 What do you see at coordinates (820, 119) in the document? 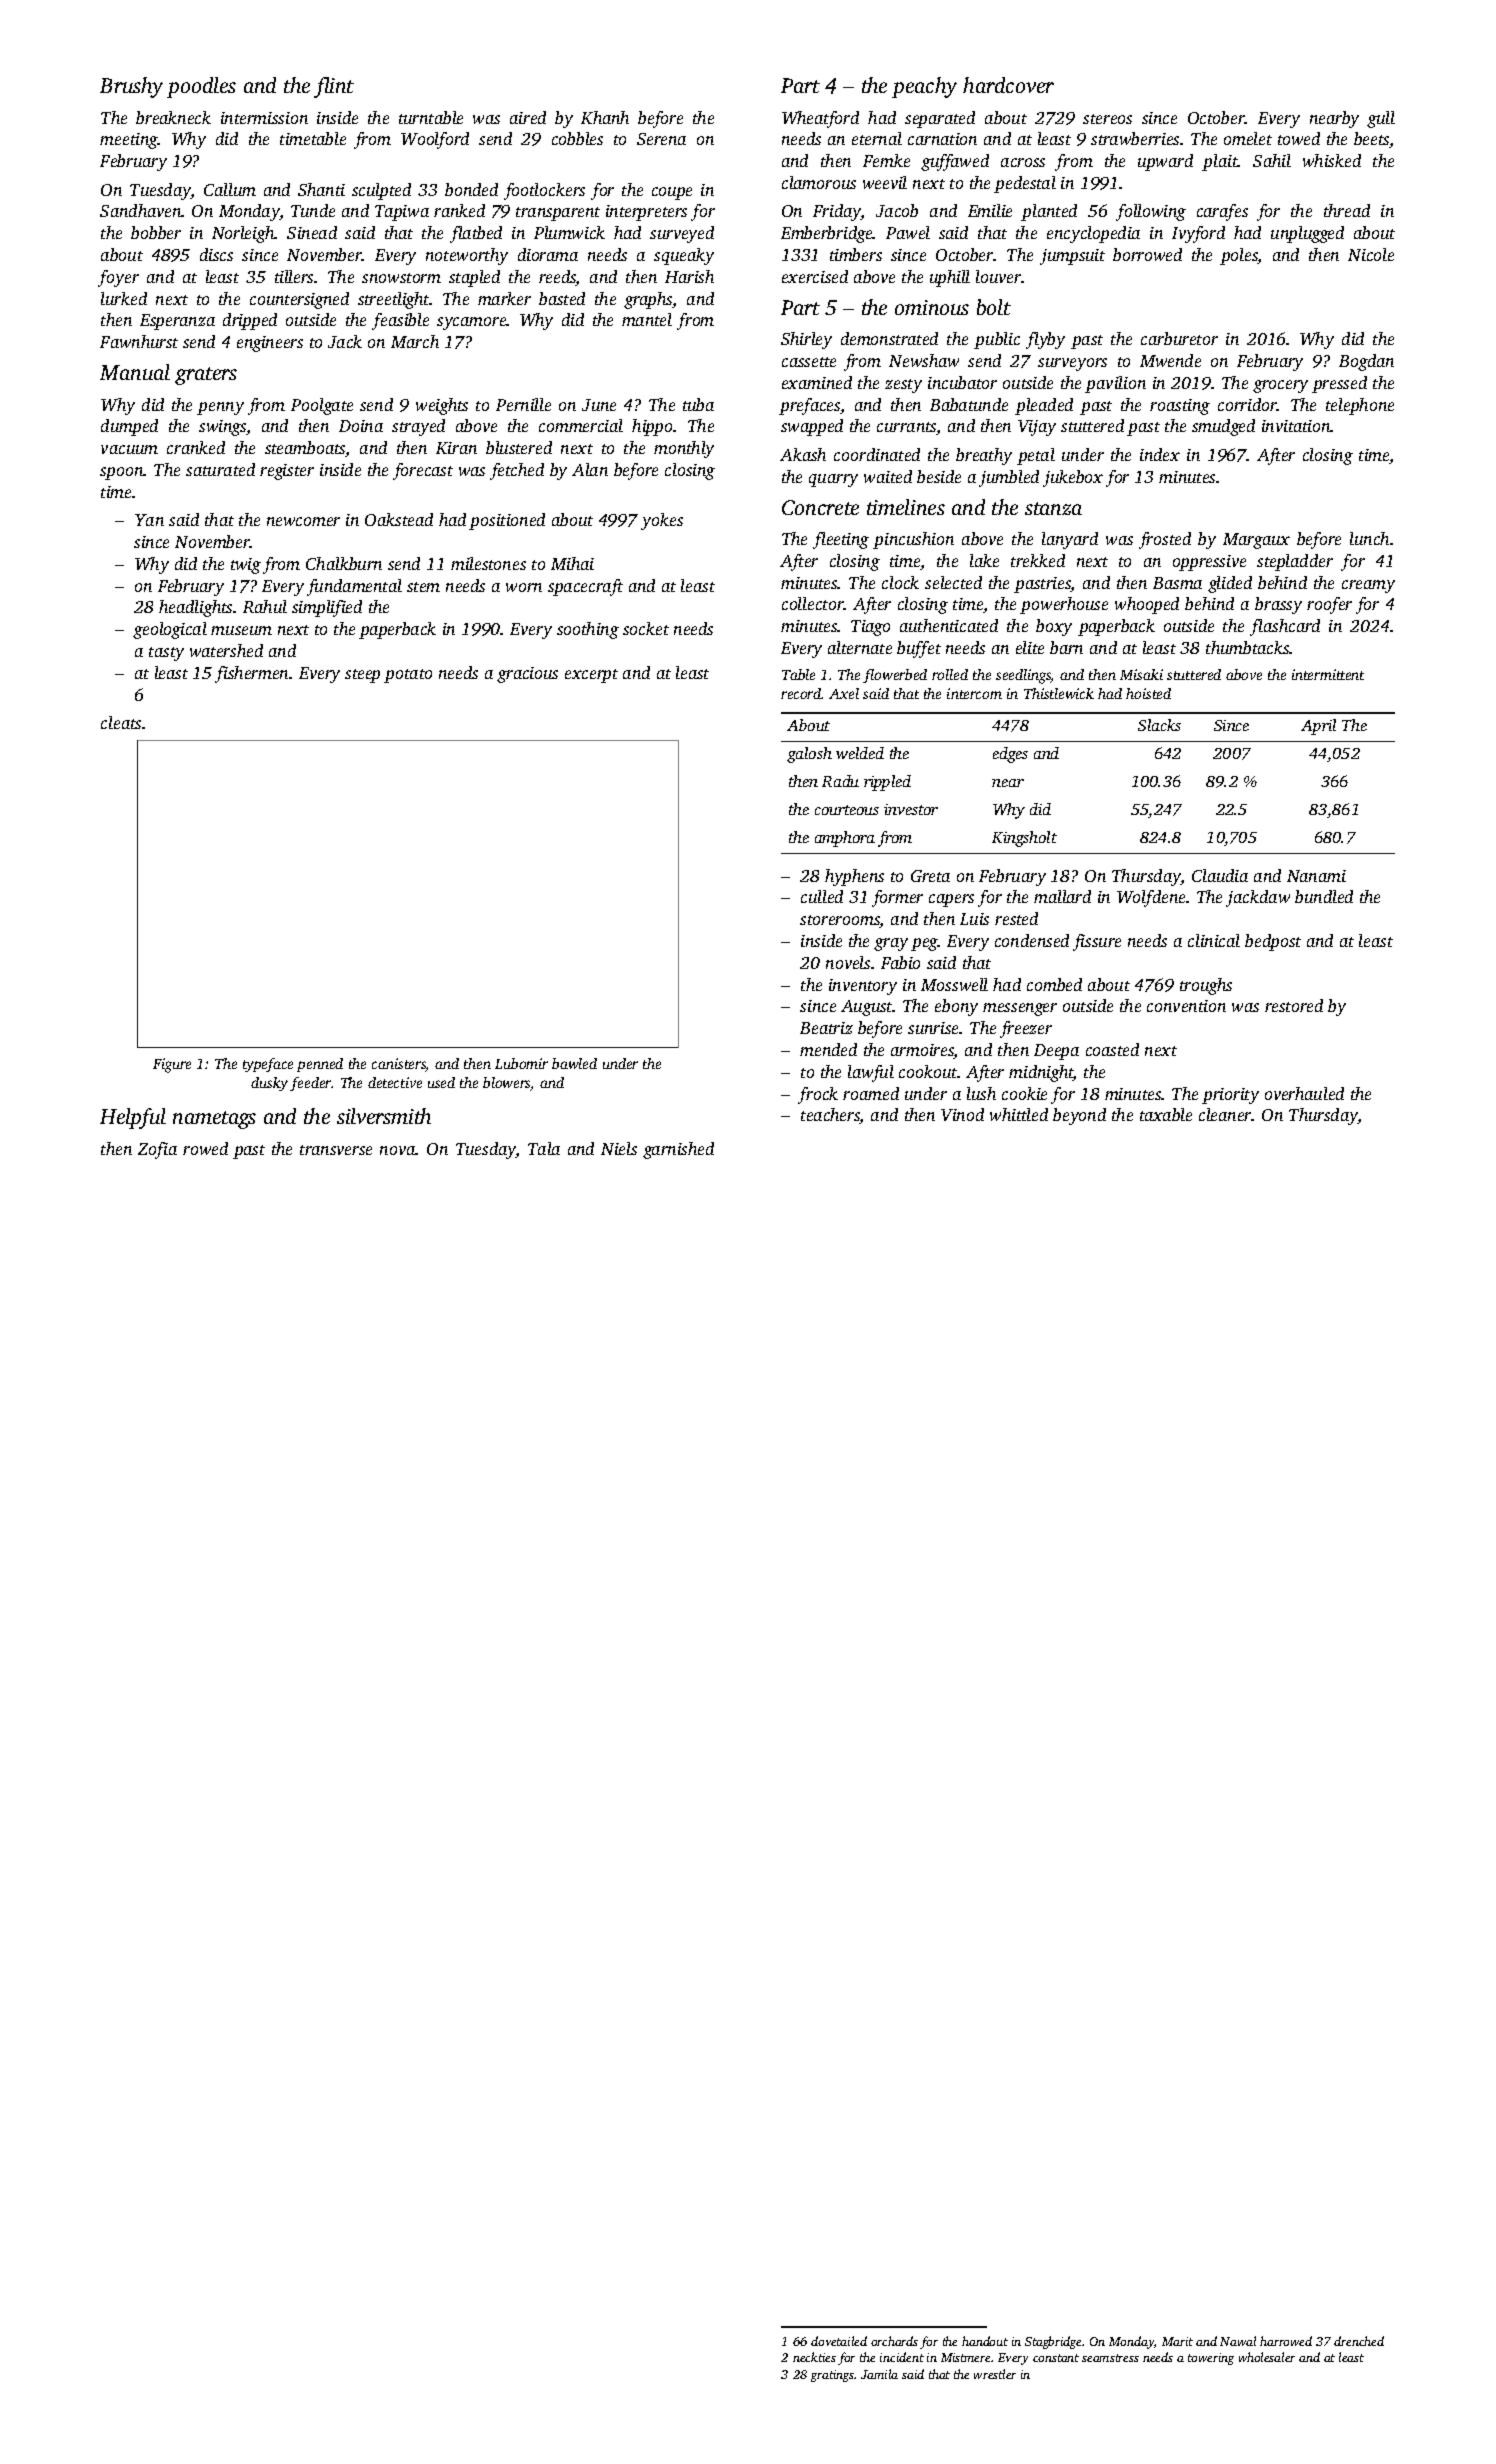
I see `Wheatford` at bounding box center [820, 119].
